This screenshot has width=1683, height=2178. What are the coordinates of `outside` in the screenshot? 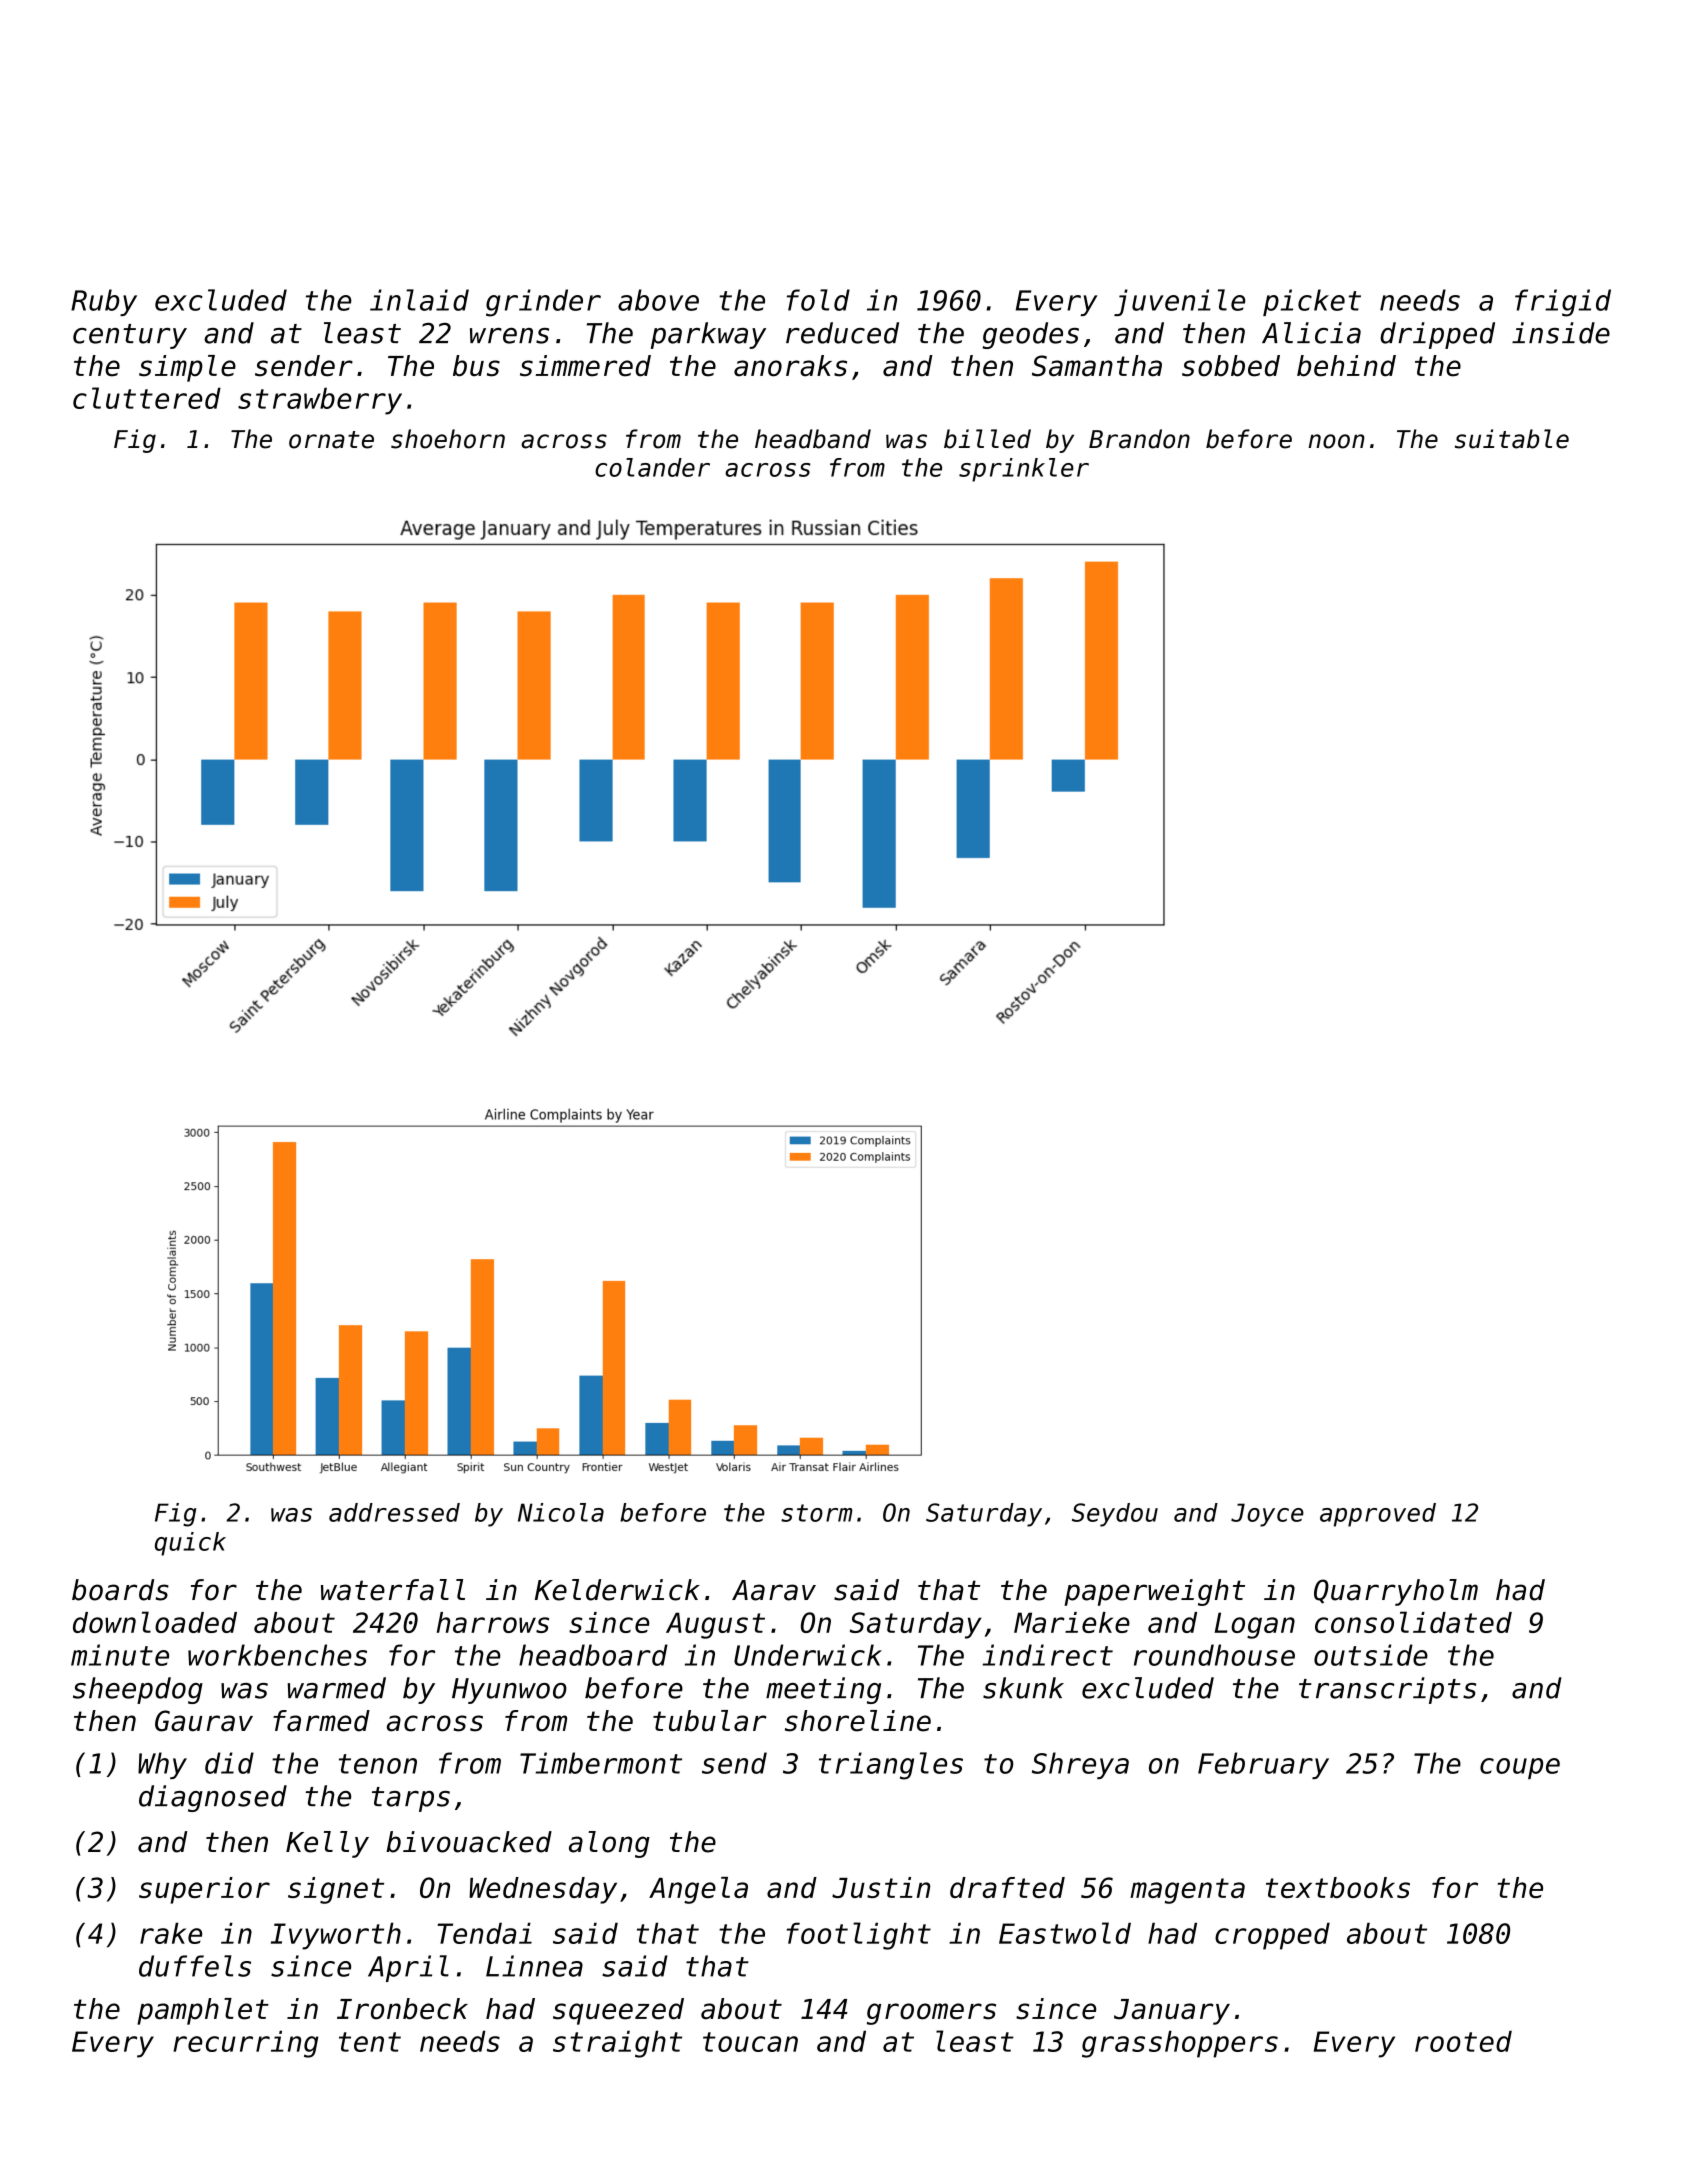 It's located at (1371, 1655).
